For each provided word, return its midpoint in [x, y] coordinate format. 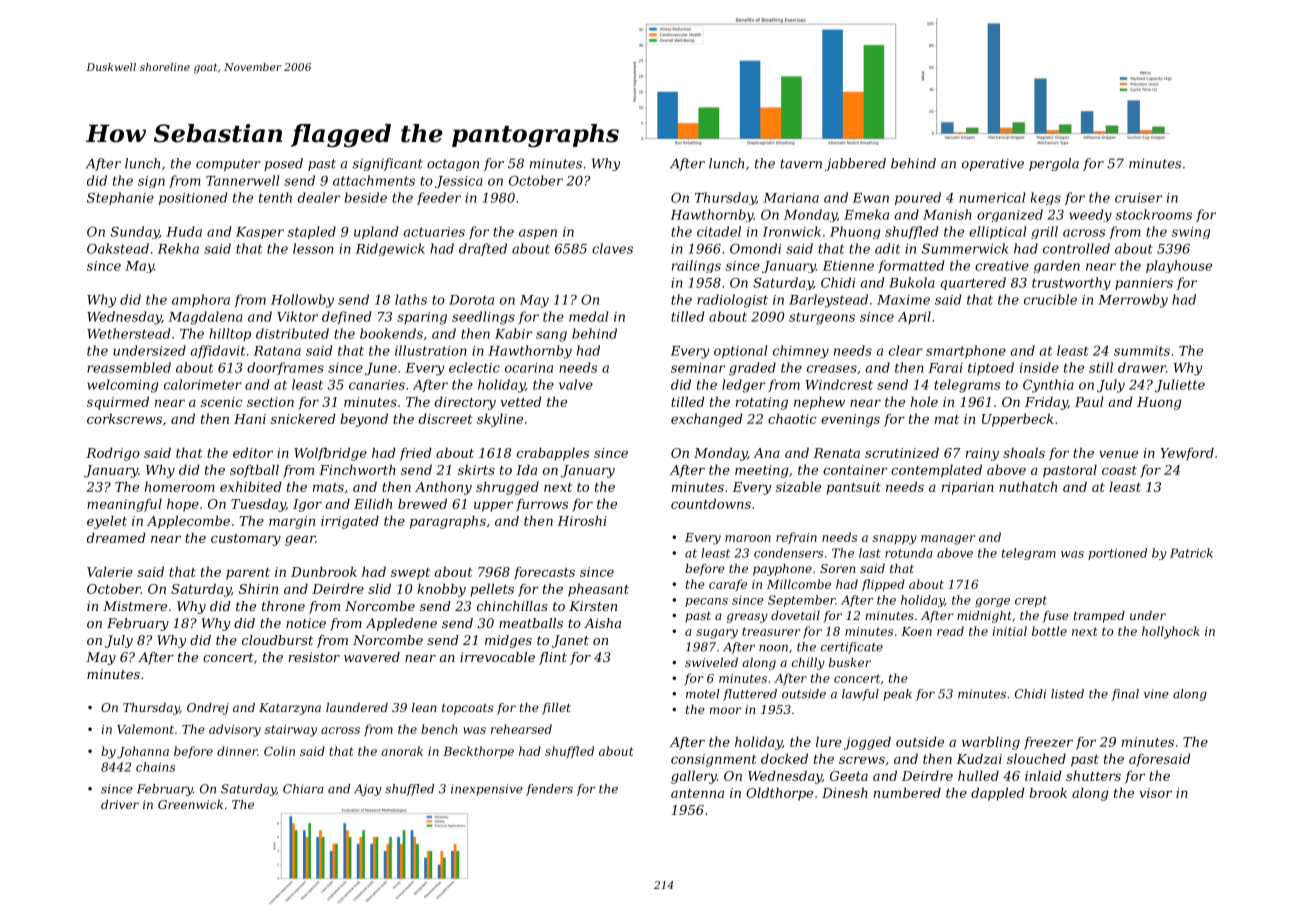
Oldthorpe [779, 794]
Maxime [903, 300]
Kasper [260, 233]
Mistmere [135, 606]
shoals [1024, 452]
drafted [483, 249]
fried [416, 454]
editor [253, 452]
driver [120, 804]
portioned [1117, 554]
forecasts [544, 573]
